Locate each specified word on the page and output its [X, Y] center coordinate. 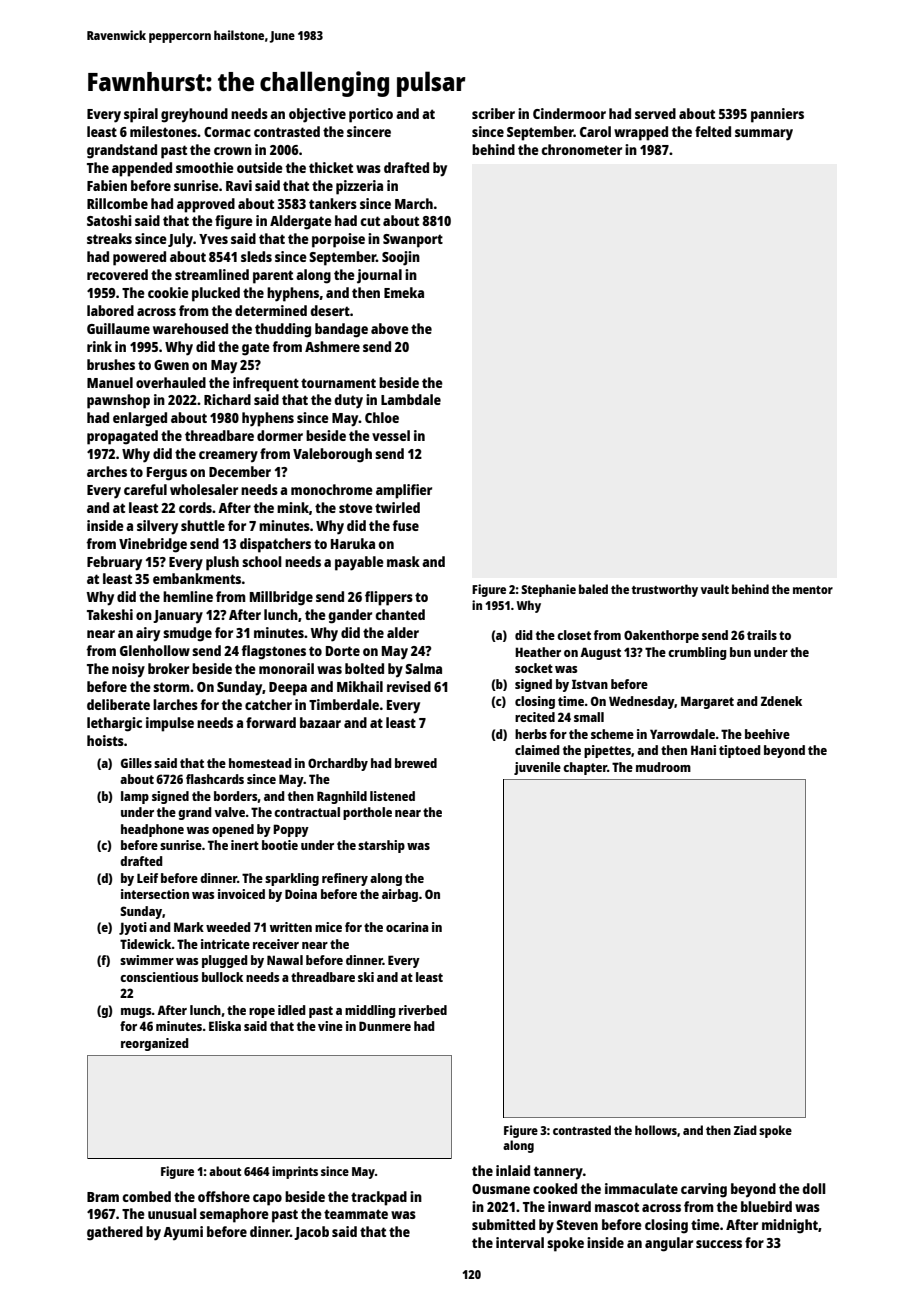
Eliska [225, 1026]
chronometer [581, 149]
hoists [105, 740]
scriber [493, 113]
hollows [656, 1130]
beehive [767, 734]
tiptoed [740, 751]
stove [356, 508]
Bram [103, 1197]
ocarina [407, 927]
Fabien [107, 185]
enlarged [140, 419]
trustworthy [664, 590]
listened [392, 796]
